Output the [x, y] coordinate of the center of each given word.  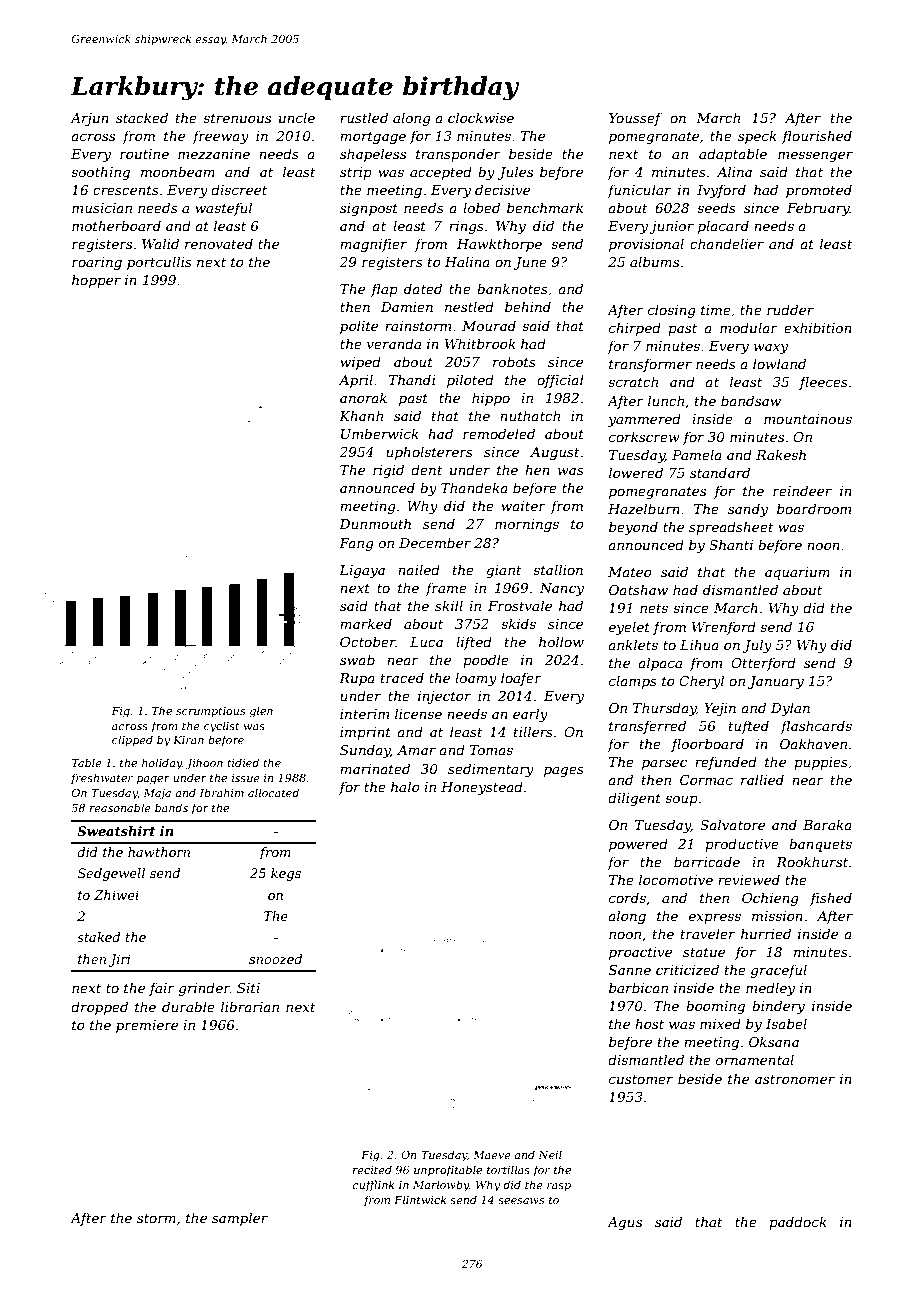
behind [528, 306]
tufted [749, 727]
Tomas [491, 750]
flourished [817, 137]
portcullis [159, 263]
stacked [142, 117]
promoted [819, 191]
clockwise [481, 117]
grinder [204, 989]
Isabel [786, 1023]
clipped [132, 741]
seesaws [521, 1201]
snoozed [275, 959]
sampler [240, 1219]
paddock [798, 1223]
